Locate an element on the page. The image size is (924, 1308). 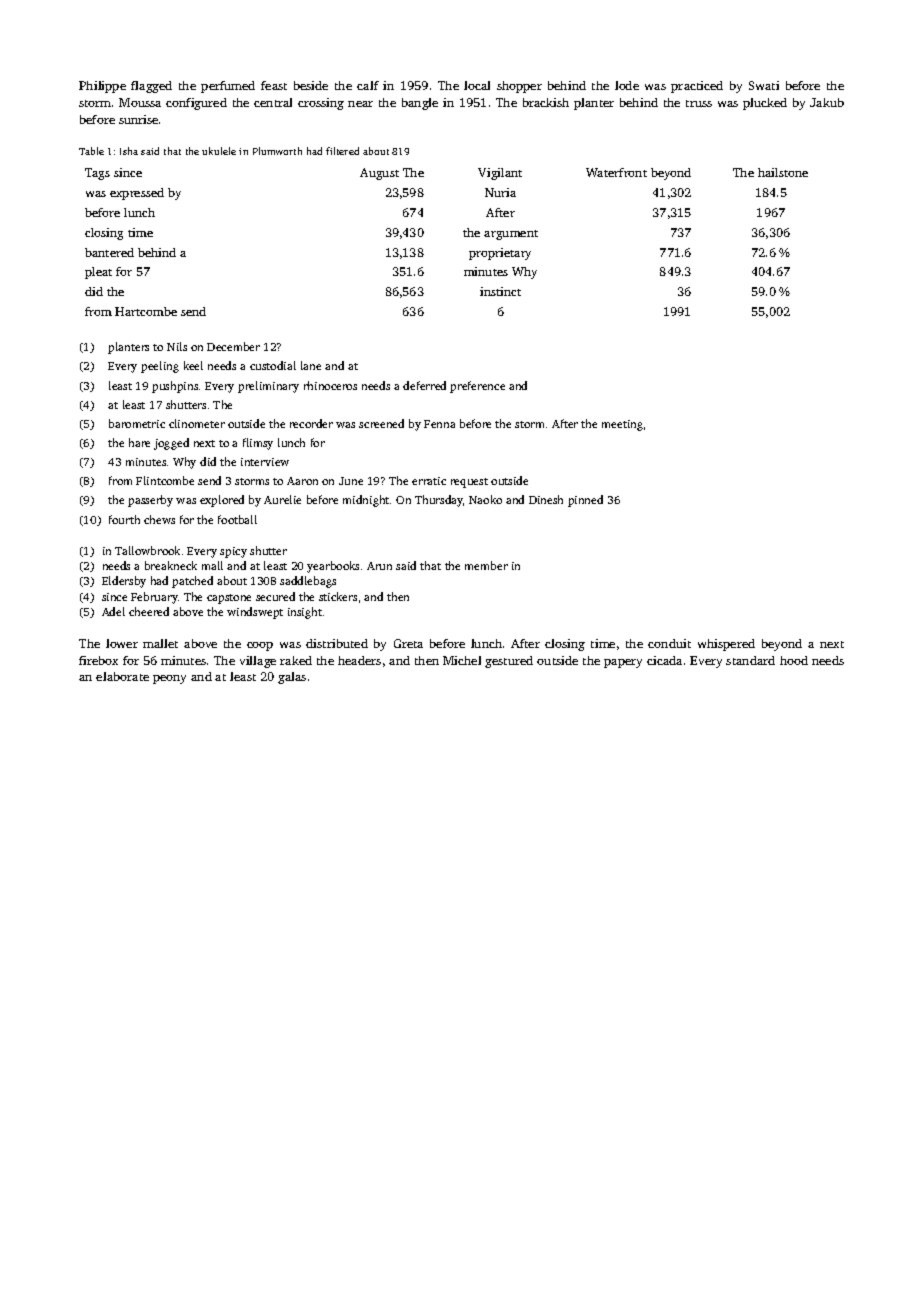
cheered is located at coordinates (149, 611).
